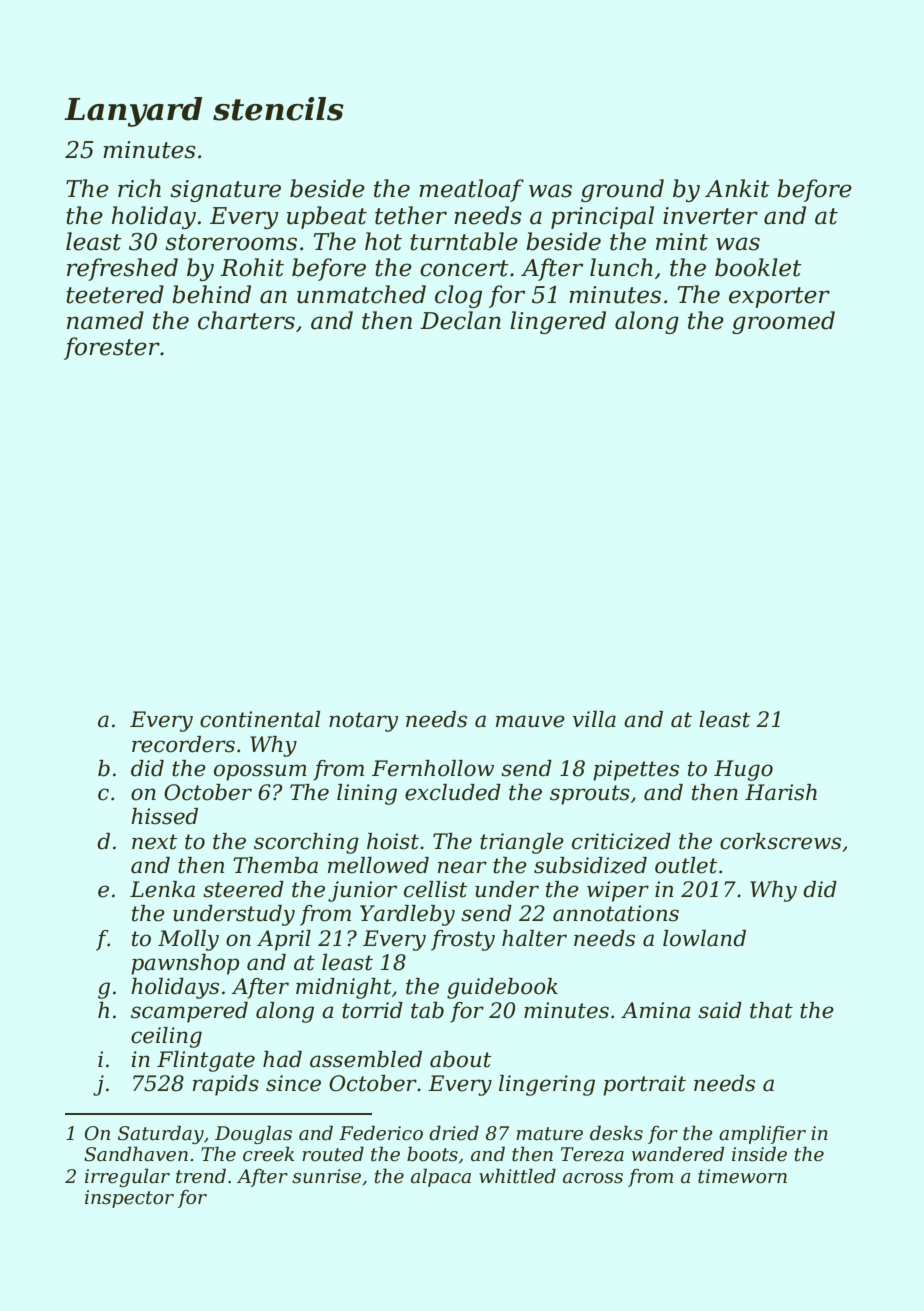  I want to click on next, so click(154, 842).
